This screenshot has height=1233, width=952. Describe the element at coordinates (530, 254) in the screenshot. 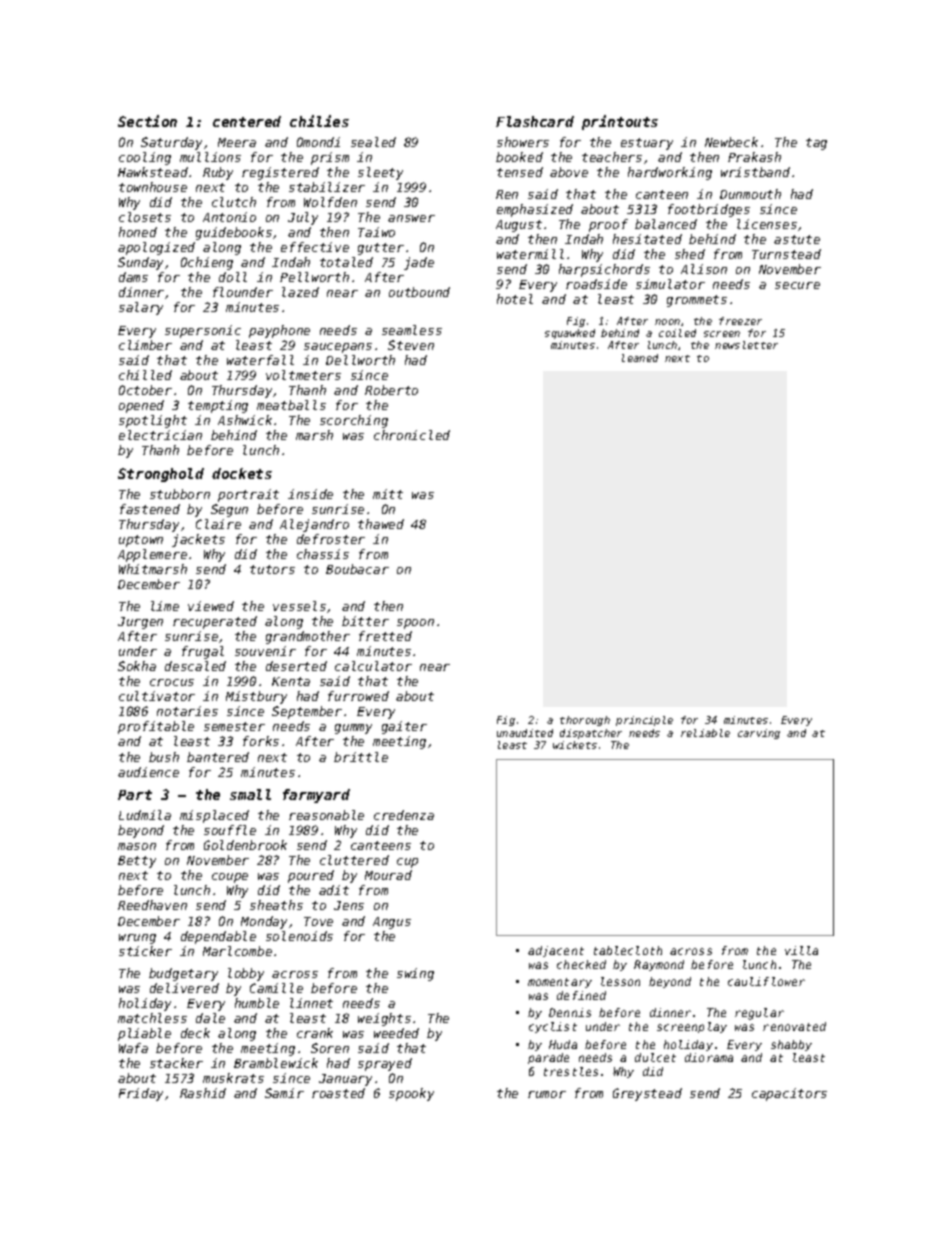

I see `watermill` at that location.
